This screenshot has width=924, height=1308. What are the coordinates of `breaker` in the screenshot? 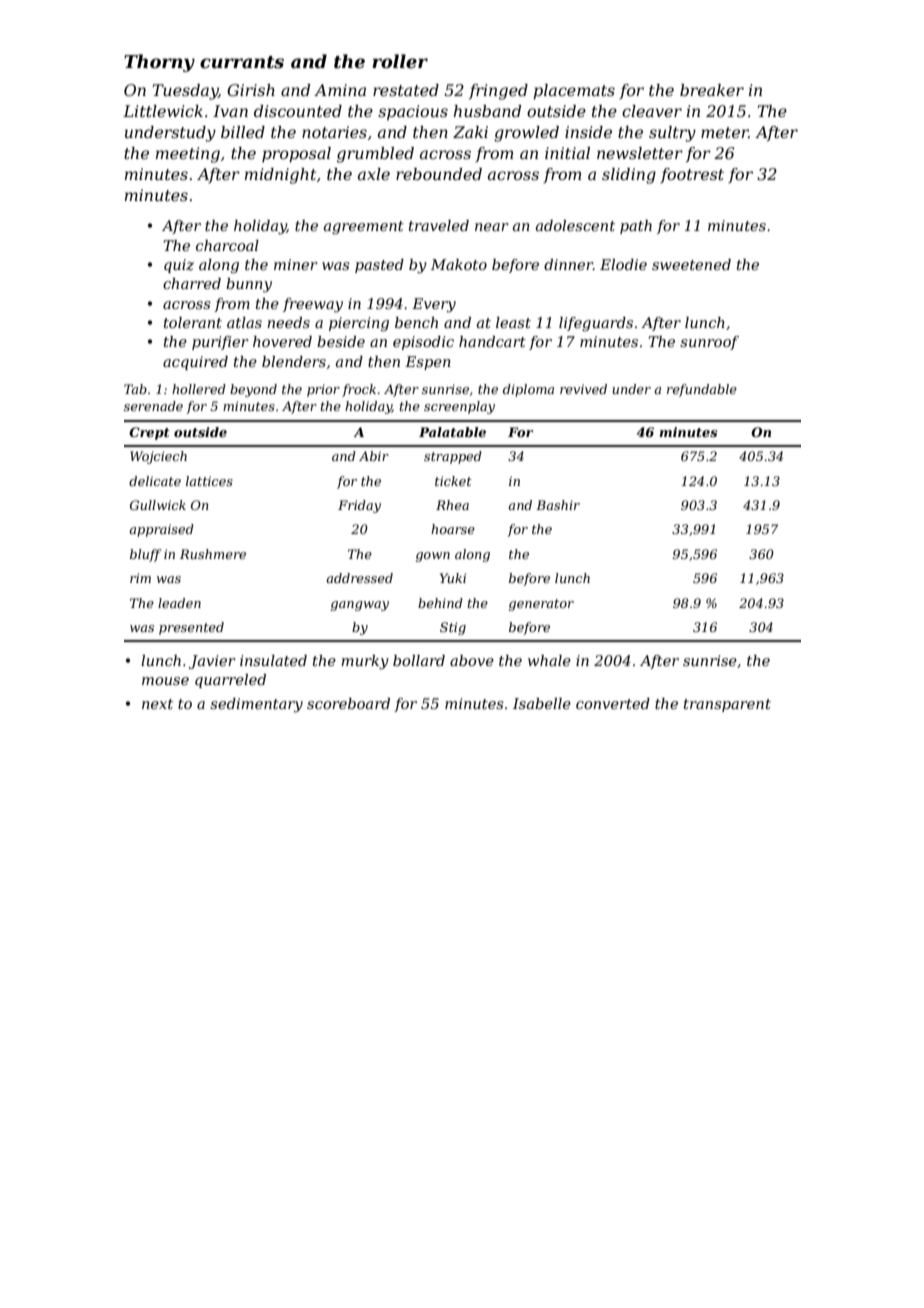 It's located at (712, 90).
